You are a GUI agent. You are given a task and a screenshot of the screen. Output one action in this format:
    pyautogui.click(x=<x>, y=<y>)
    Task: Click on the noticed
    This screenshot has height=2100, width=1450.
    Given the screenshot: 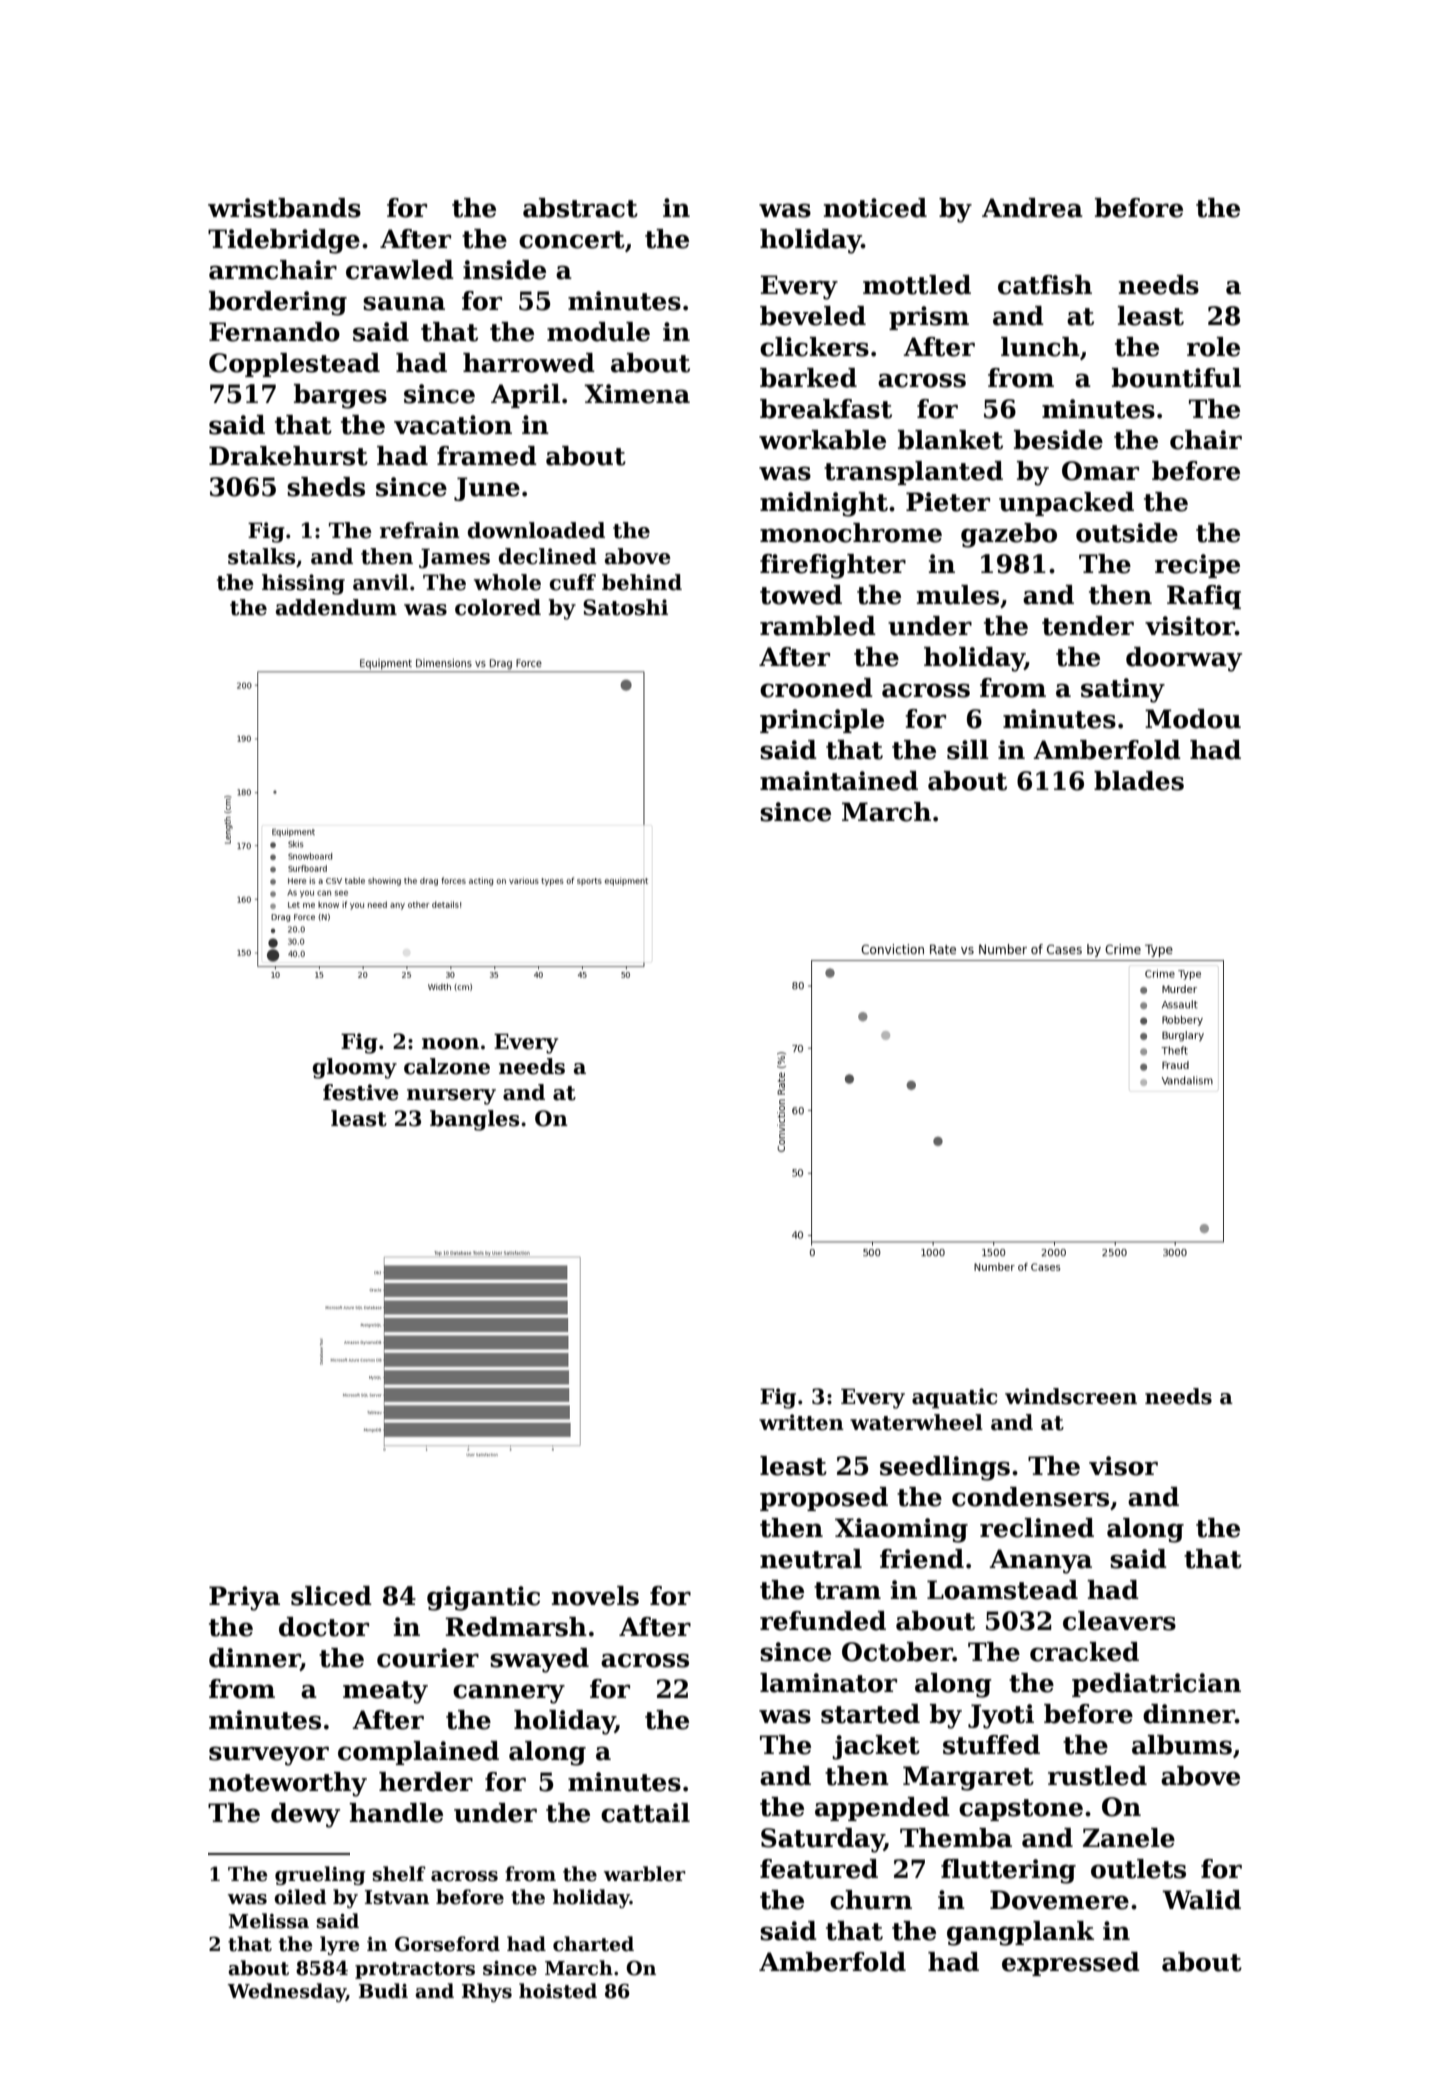 What is the action you would take?
    pyautogui.click(x=875, y=208)
